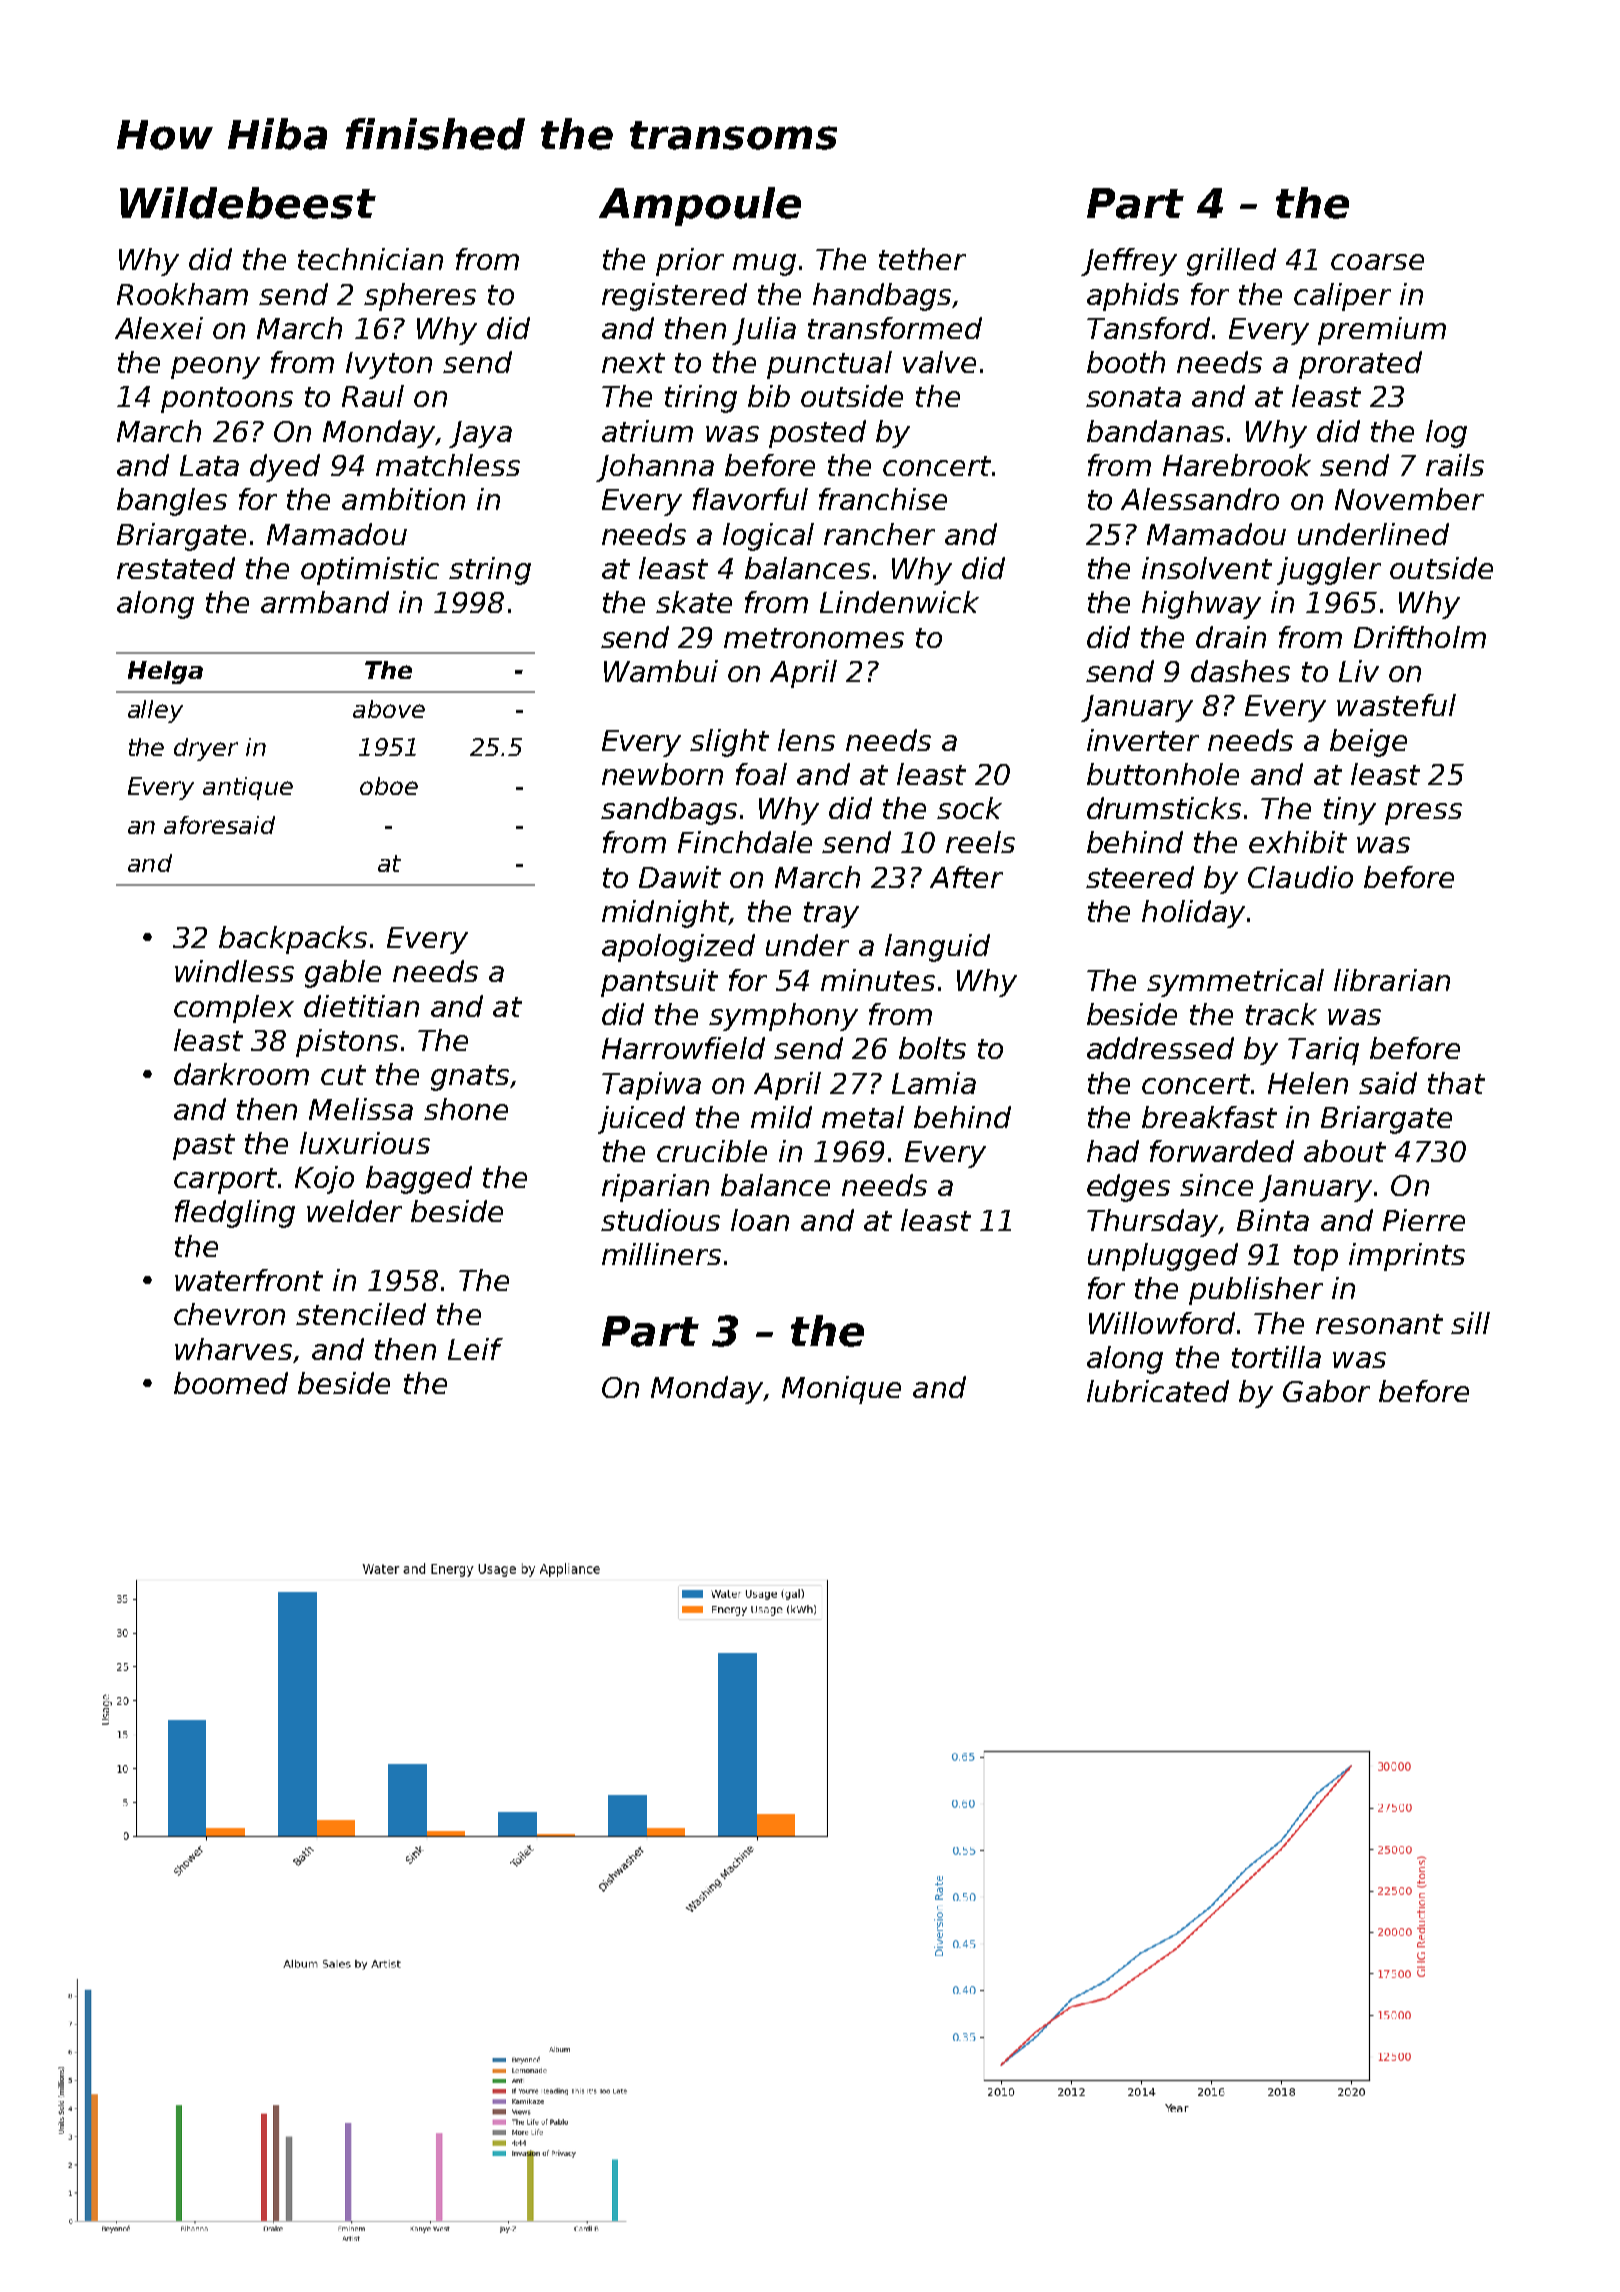 This screenshot has height=2292, width=1620. I want to click on boomed, so click(231, 1383).
